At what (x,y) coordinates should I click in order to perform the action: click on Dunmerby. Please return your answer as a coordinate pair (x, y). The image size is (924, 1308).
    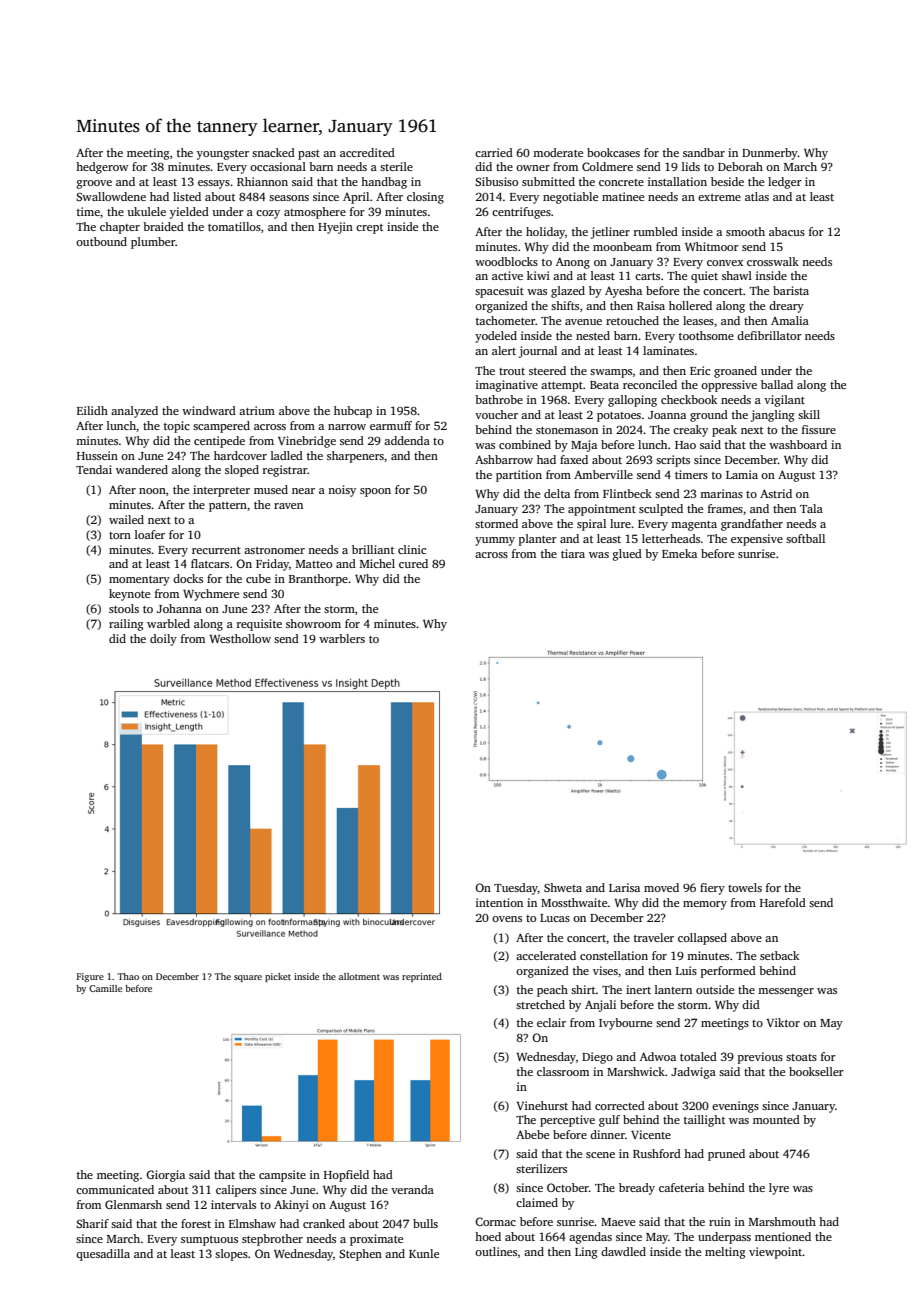
    Looking at the image, I should click on (770, 154).
